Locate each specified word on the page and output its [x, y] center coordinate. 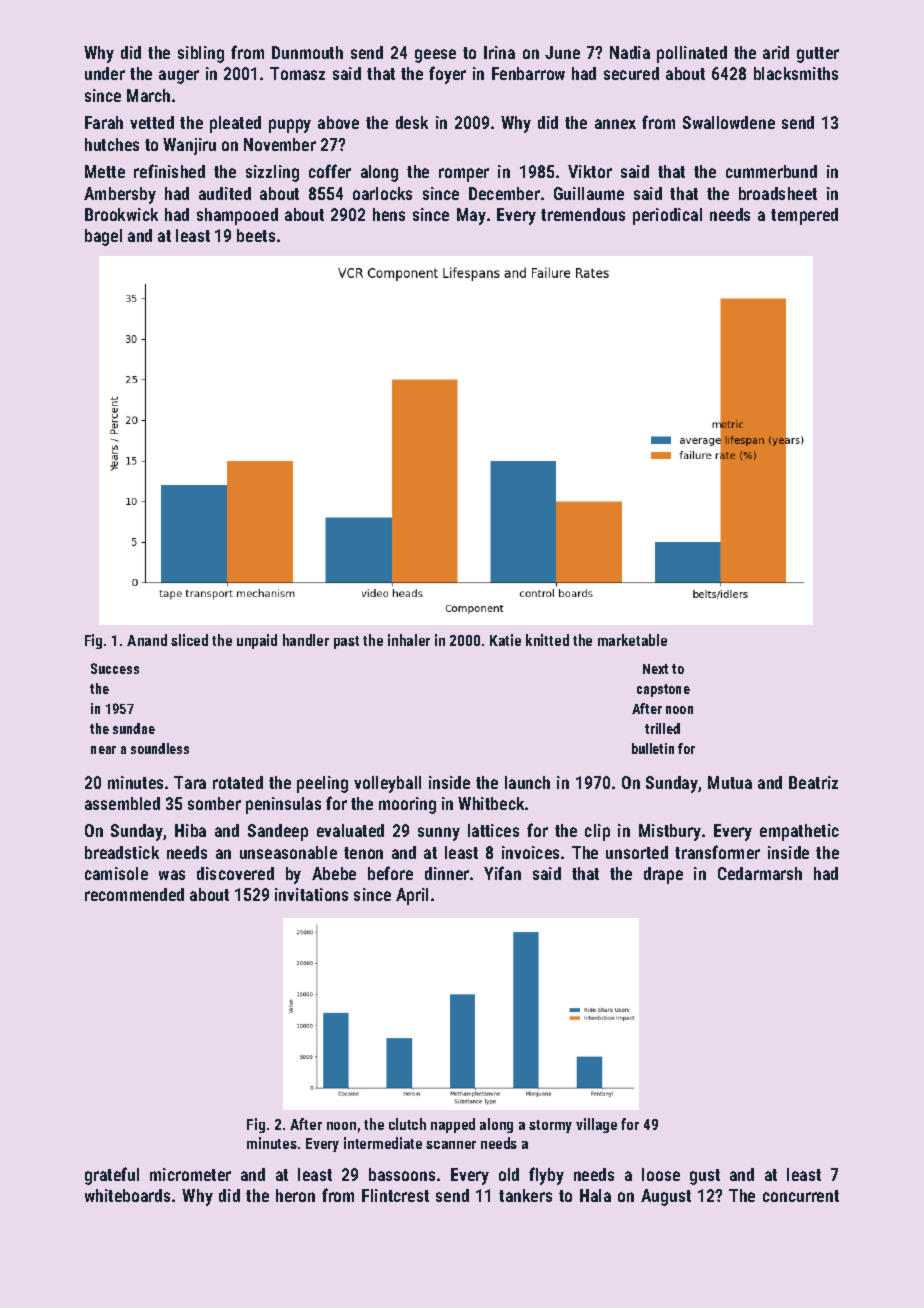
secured [631, 73]
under [105, 73]
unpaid [257, 641]
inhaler [409, 640]
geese [435, 56]
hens [389, 214]
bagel [103, 237]
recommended [134, 894]
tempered [804, 216]
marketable [632, 640]
